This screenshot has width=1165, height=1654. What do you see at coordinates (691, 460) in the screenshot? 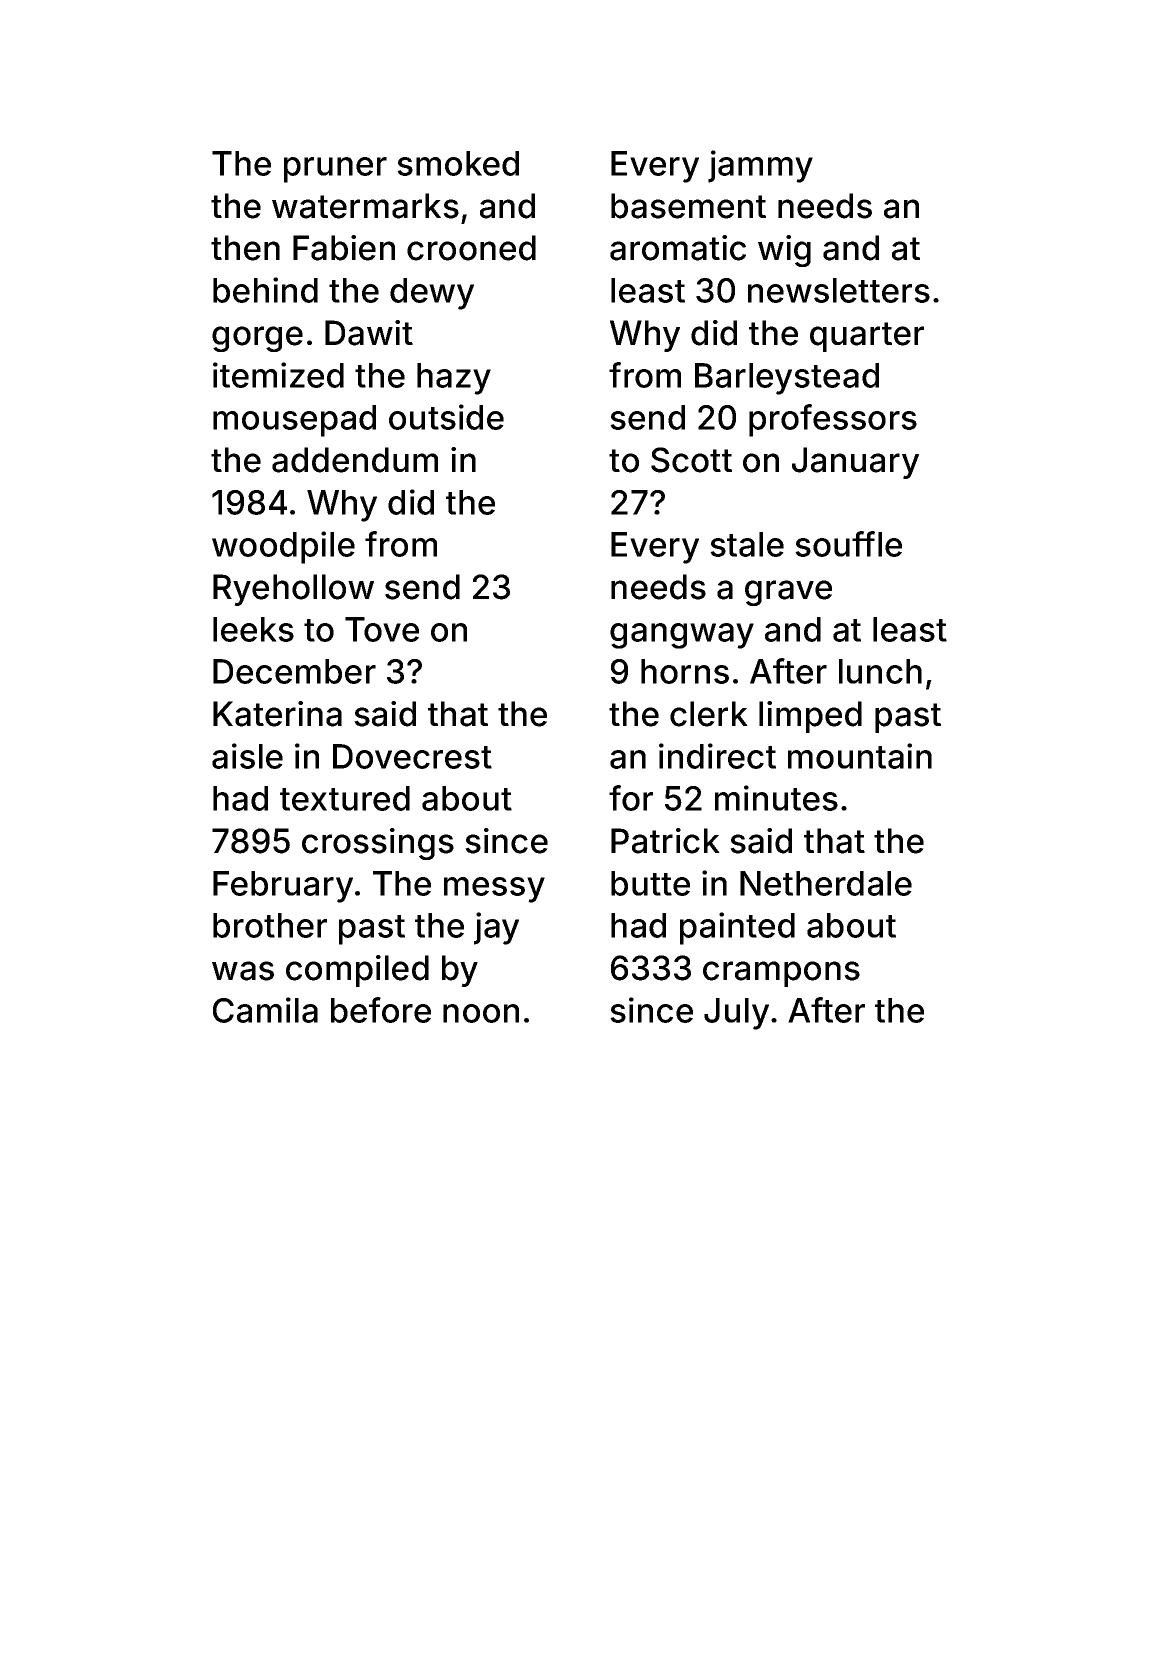
I see `Scott` at bounding box center [691, 460].
